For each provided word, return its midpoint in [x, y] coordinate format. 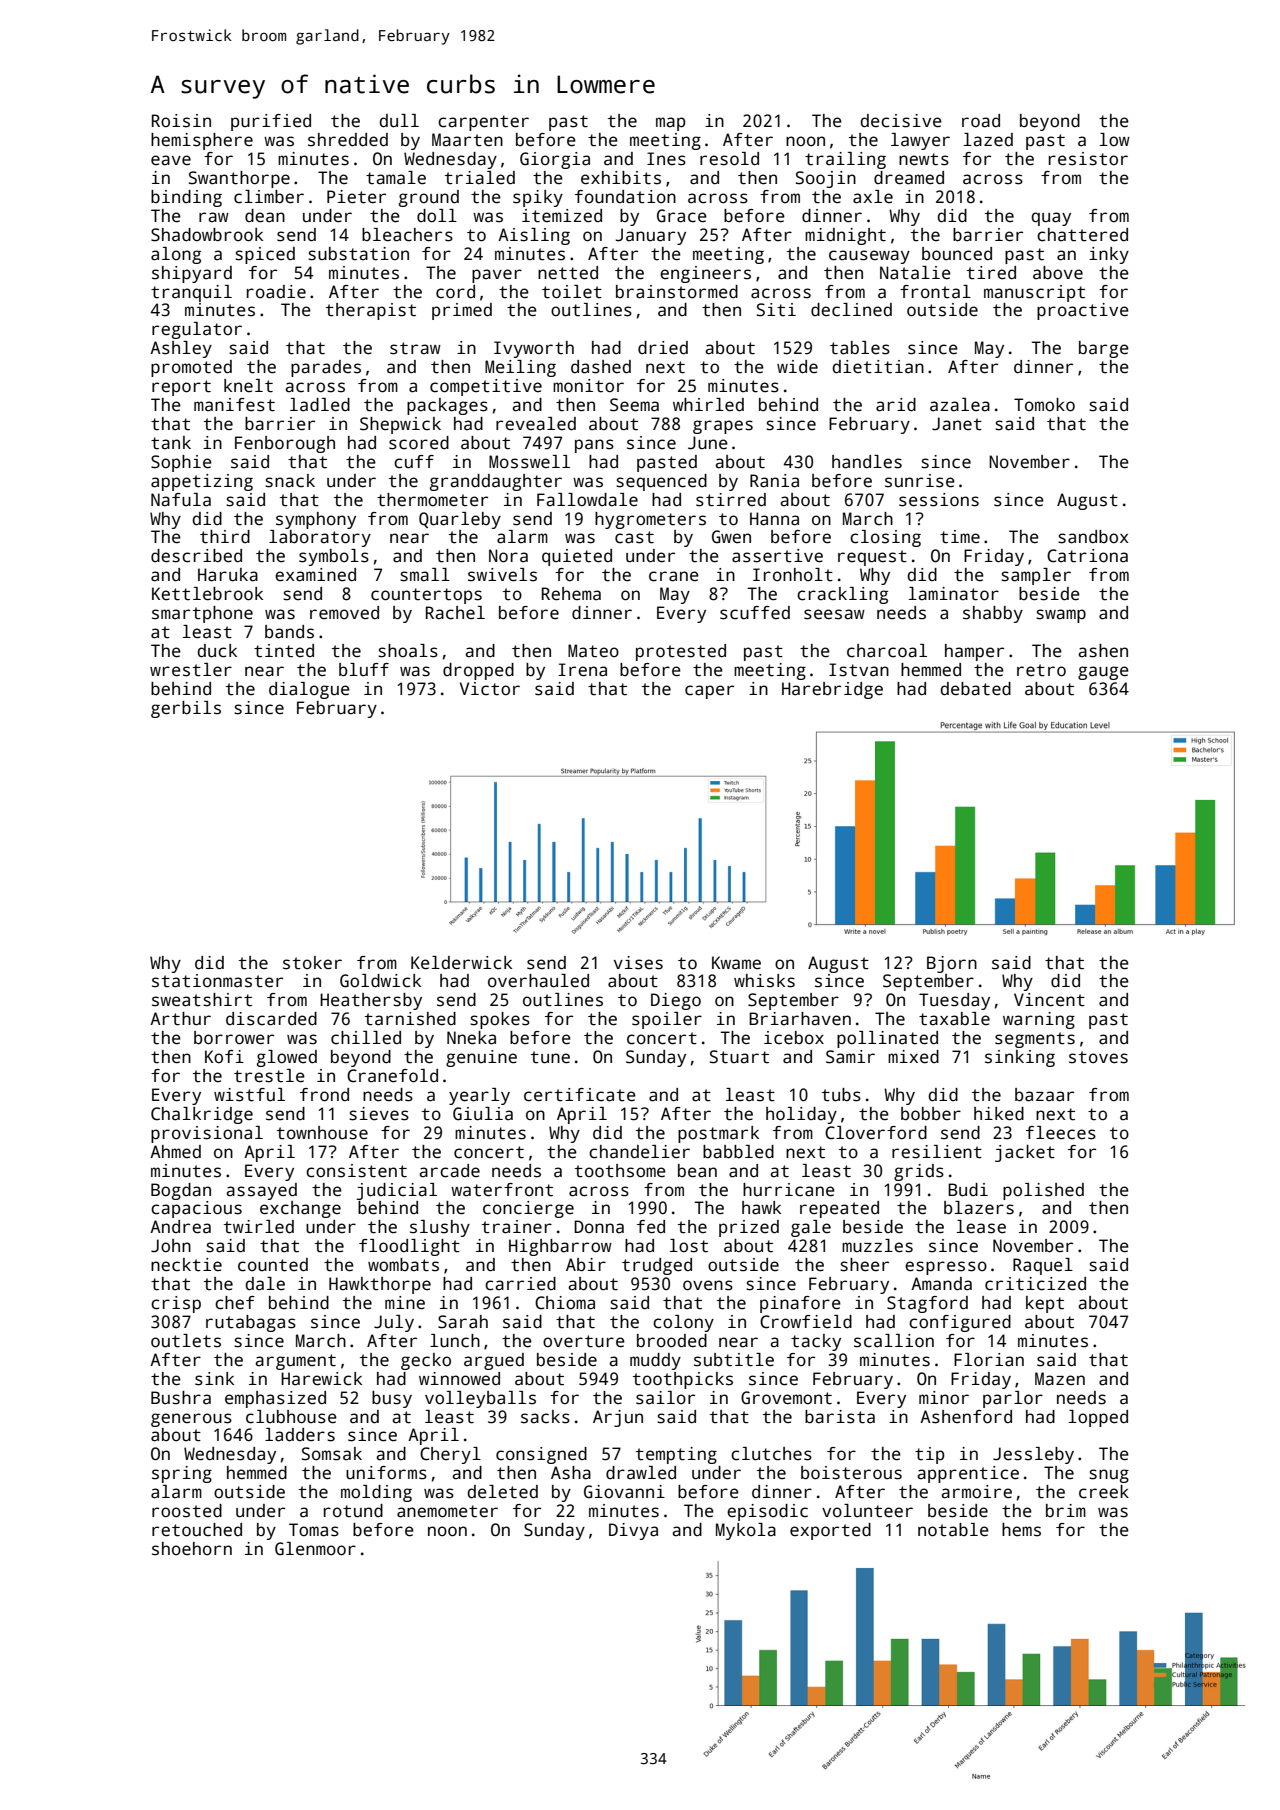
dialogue [309, 690]
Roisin [181, 121]
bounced [957, 254]
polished [1043, 1191]
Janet [957, 424]
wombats [403, 1265]
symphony [316, 520]
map [671, 124]
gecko [426, 1361]
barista [840, 1417]
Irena [583, 670]
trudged [657, 1266]
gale [811, 1228]
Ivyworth [534, 349]
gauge [1103, 673]
